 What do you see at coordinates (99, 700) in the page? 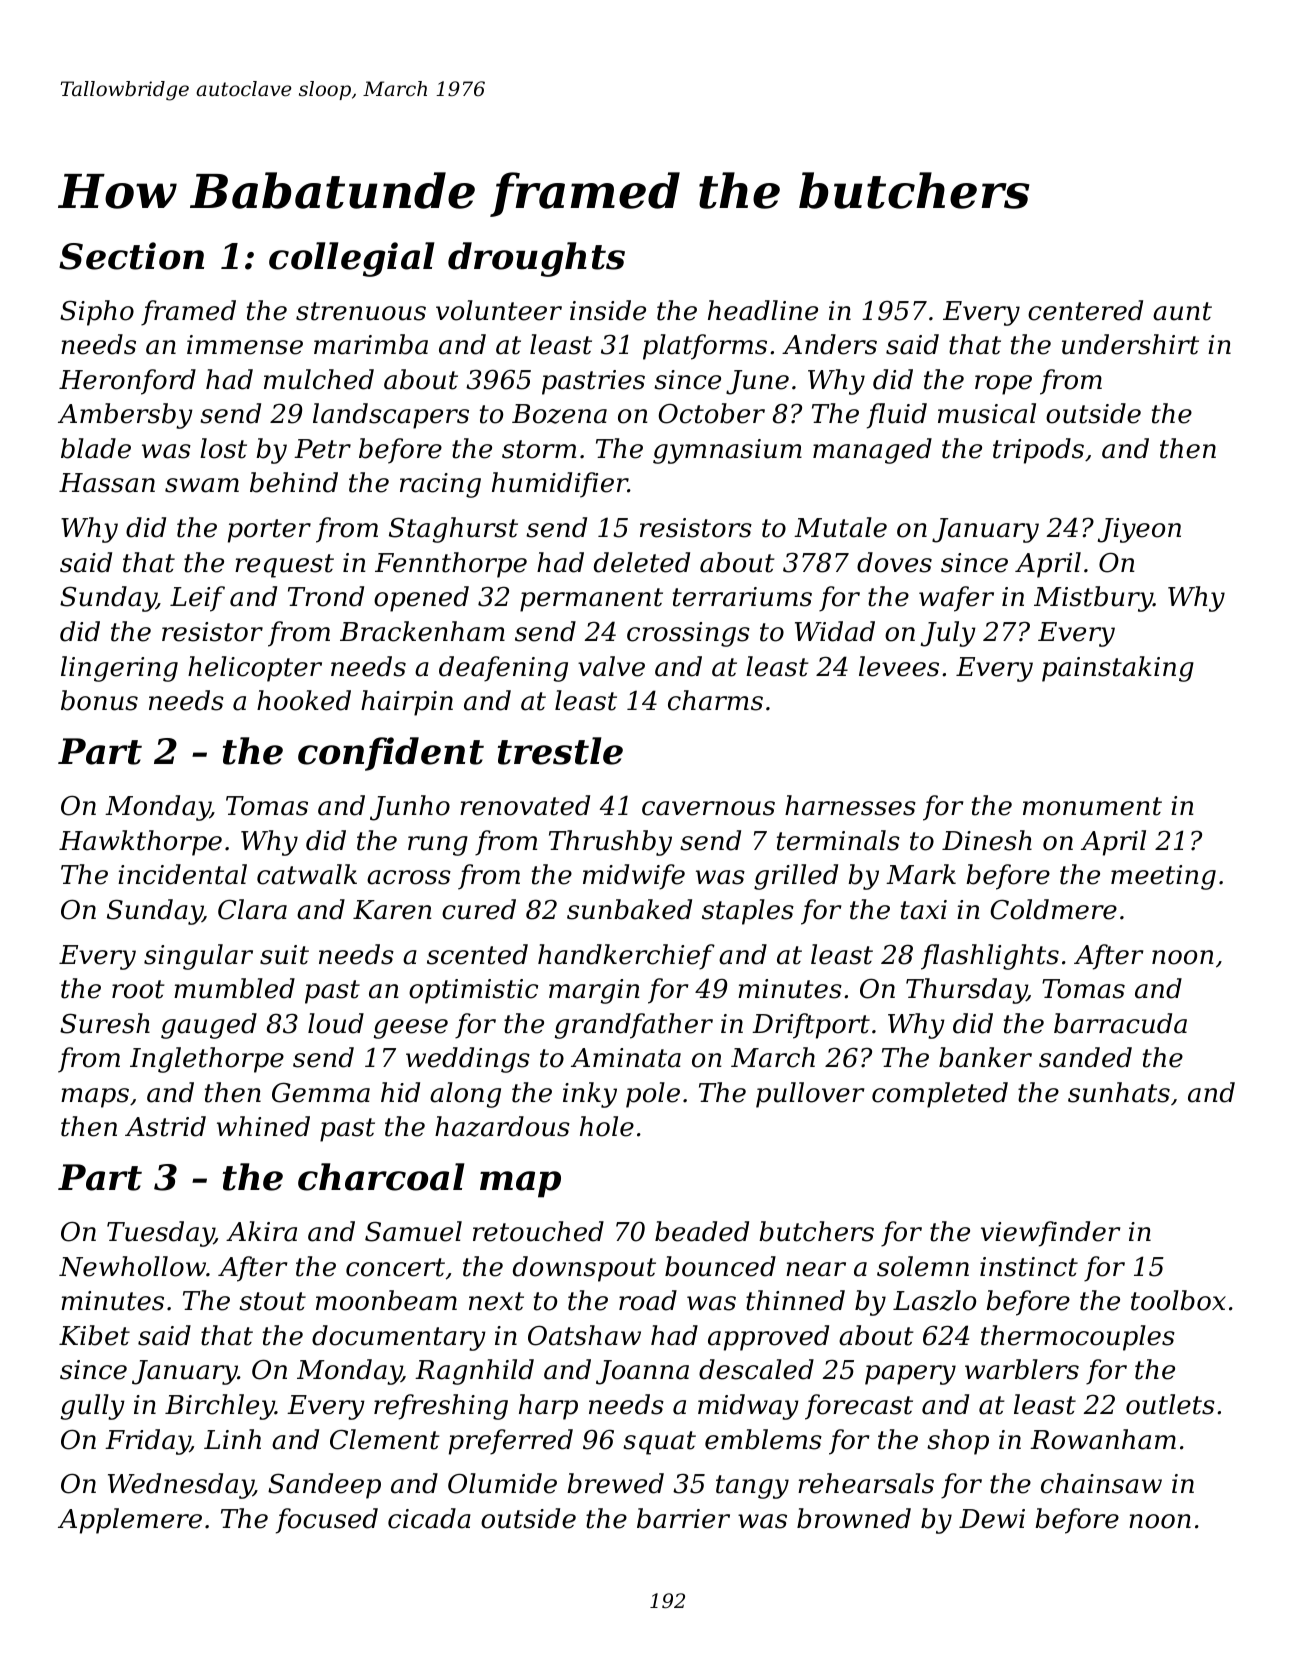
I see `bonus` at bounding box center [99, 700].
